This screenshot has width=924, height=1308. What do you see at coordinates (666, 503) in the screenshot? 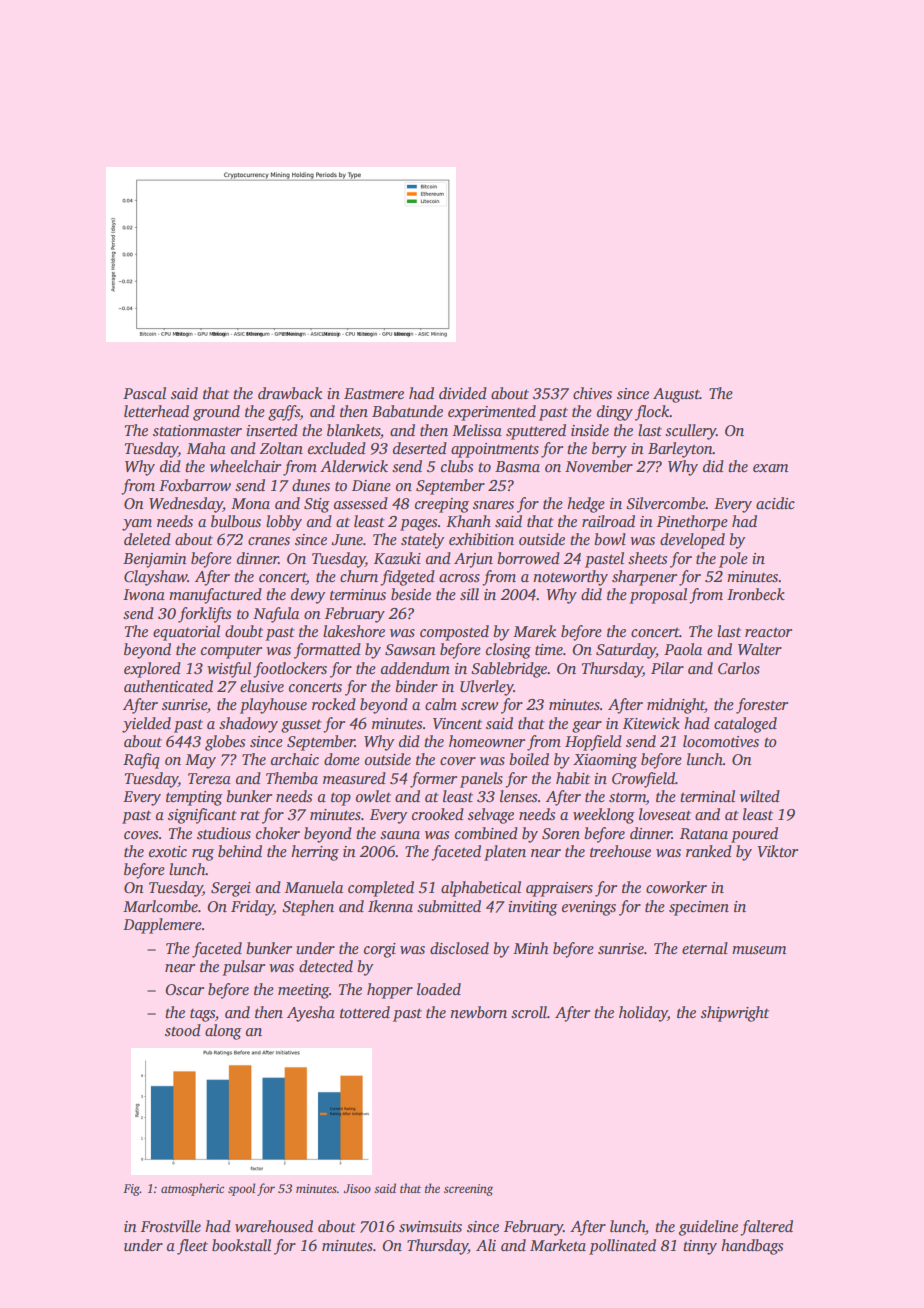
I see `Silvercombe` at bounding box center [666, 503].
